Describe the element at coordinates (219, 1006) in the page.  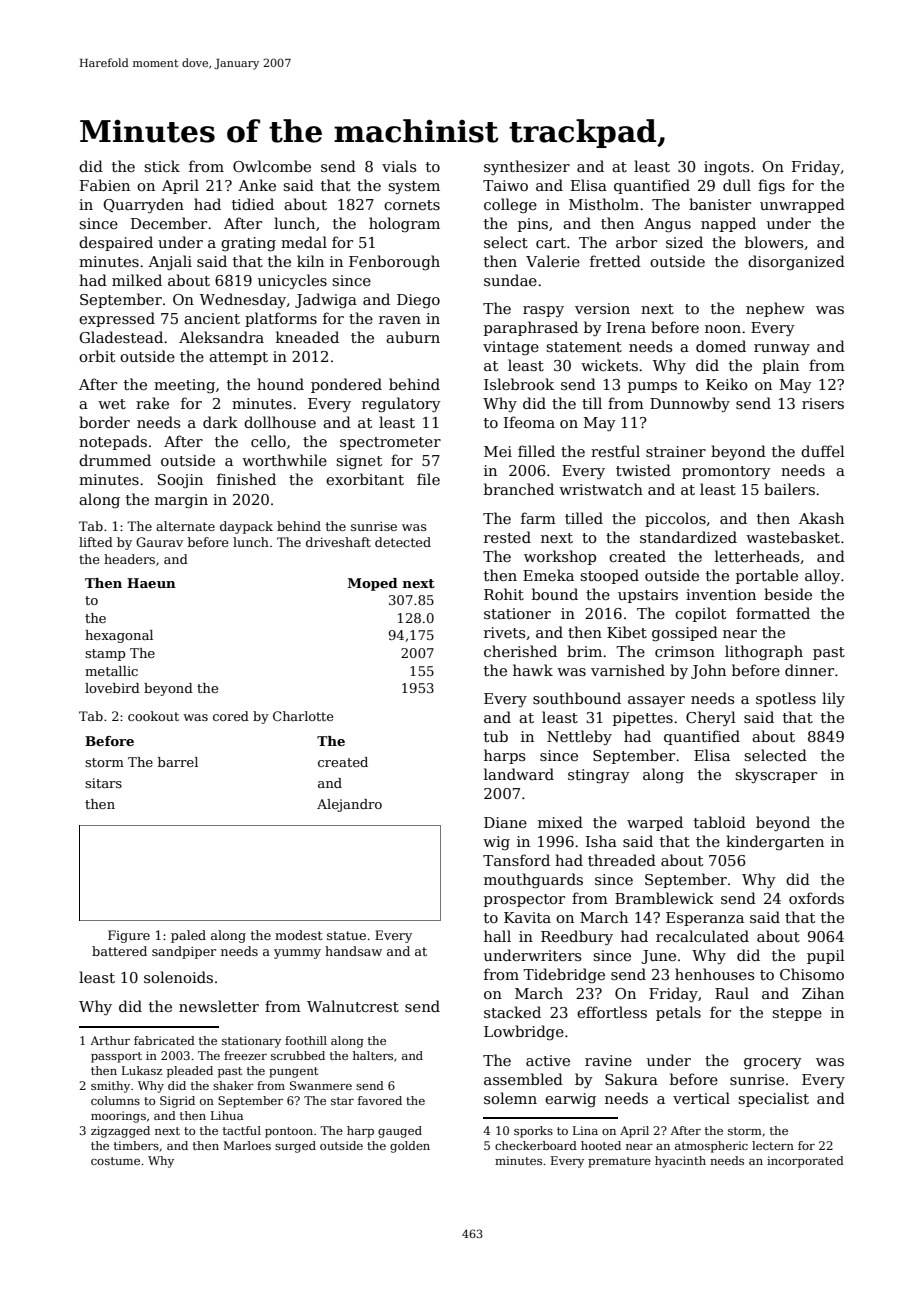
I see `newsletter` at that location.
